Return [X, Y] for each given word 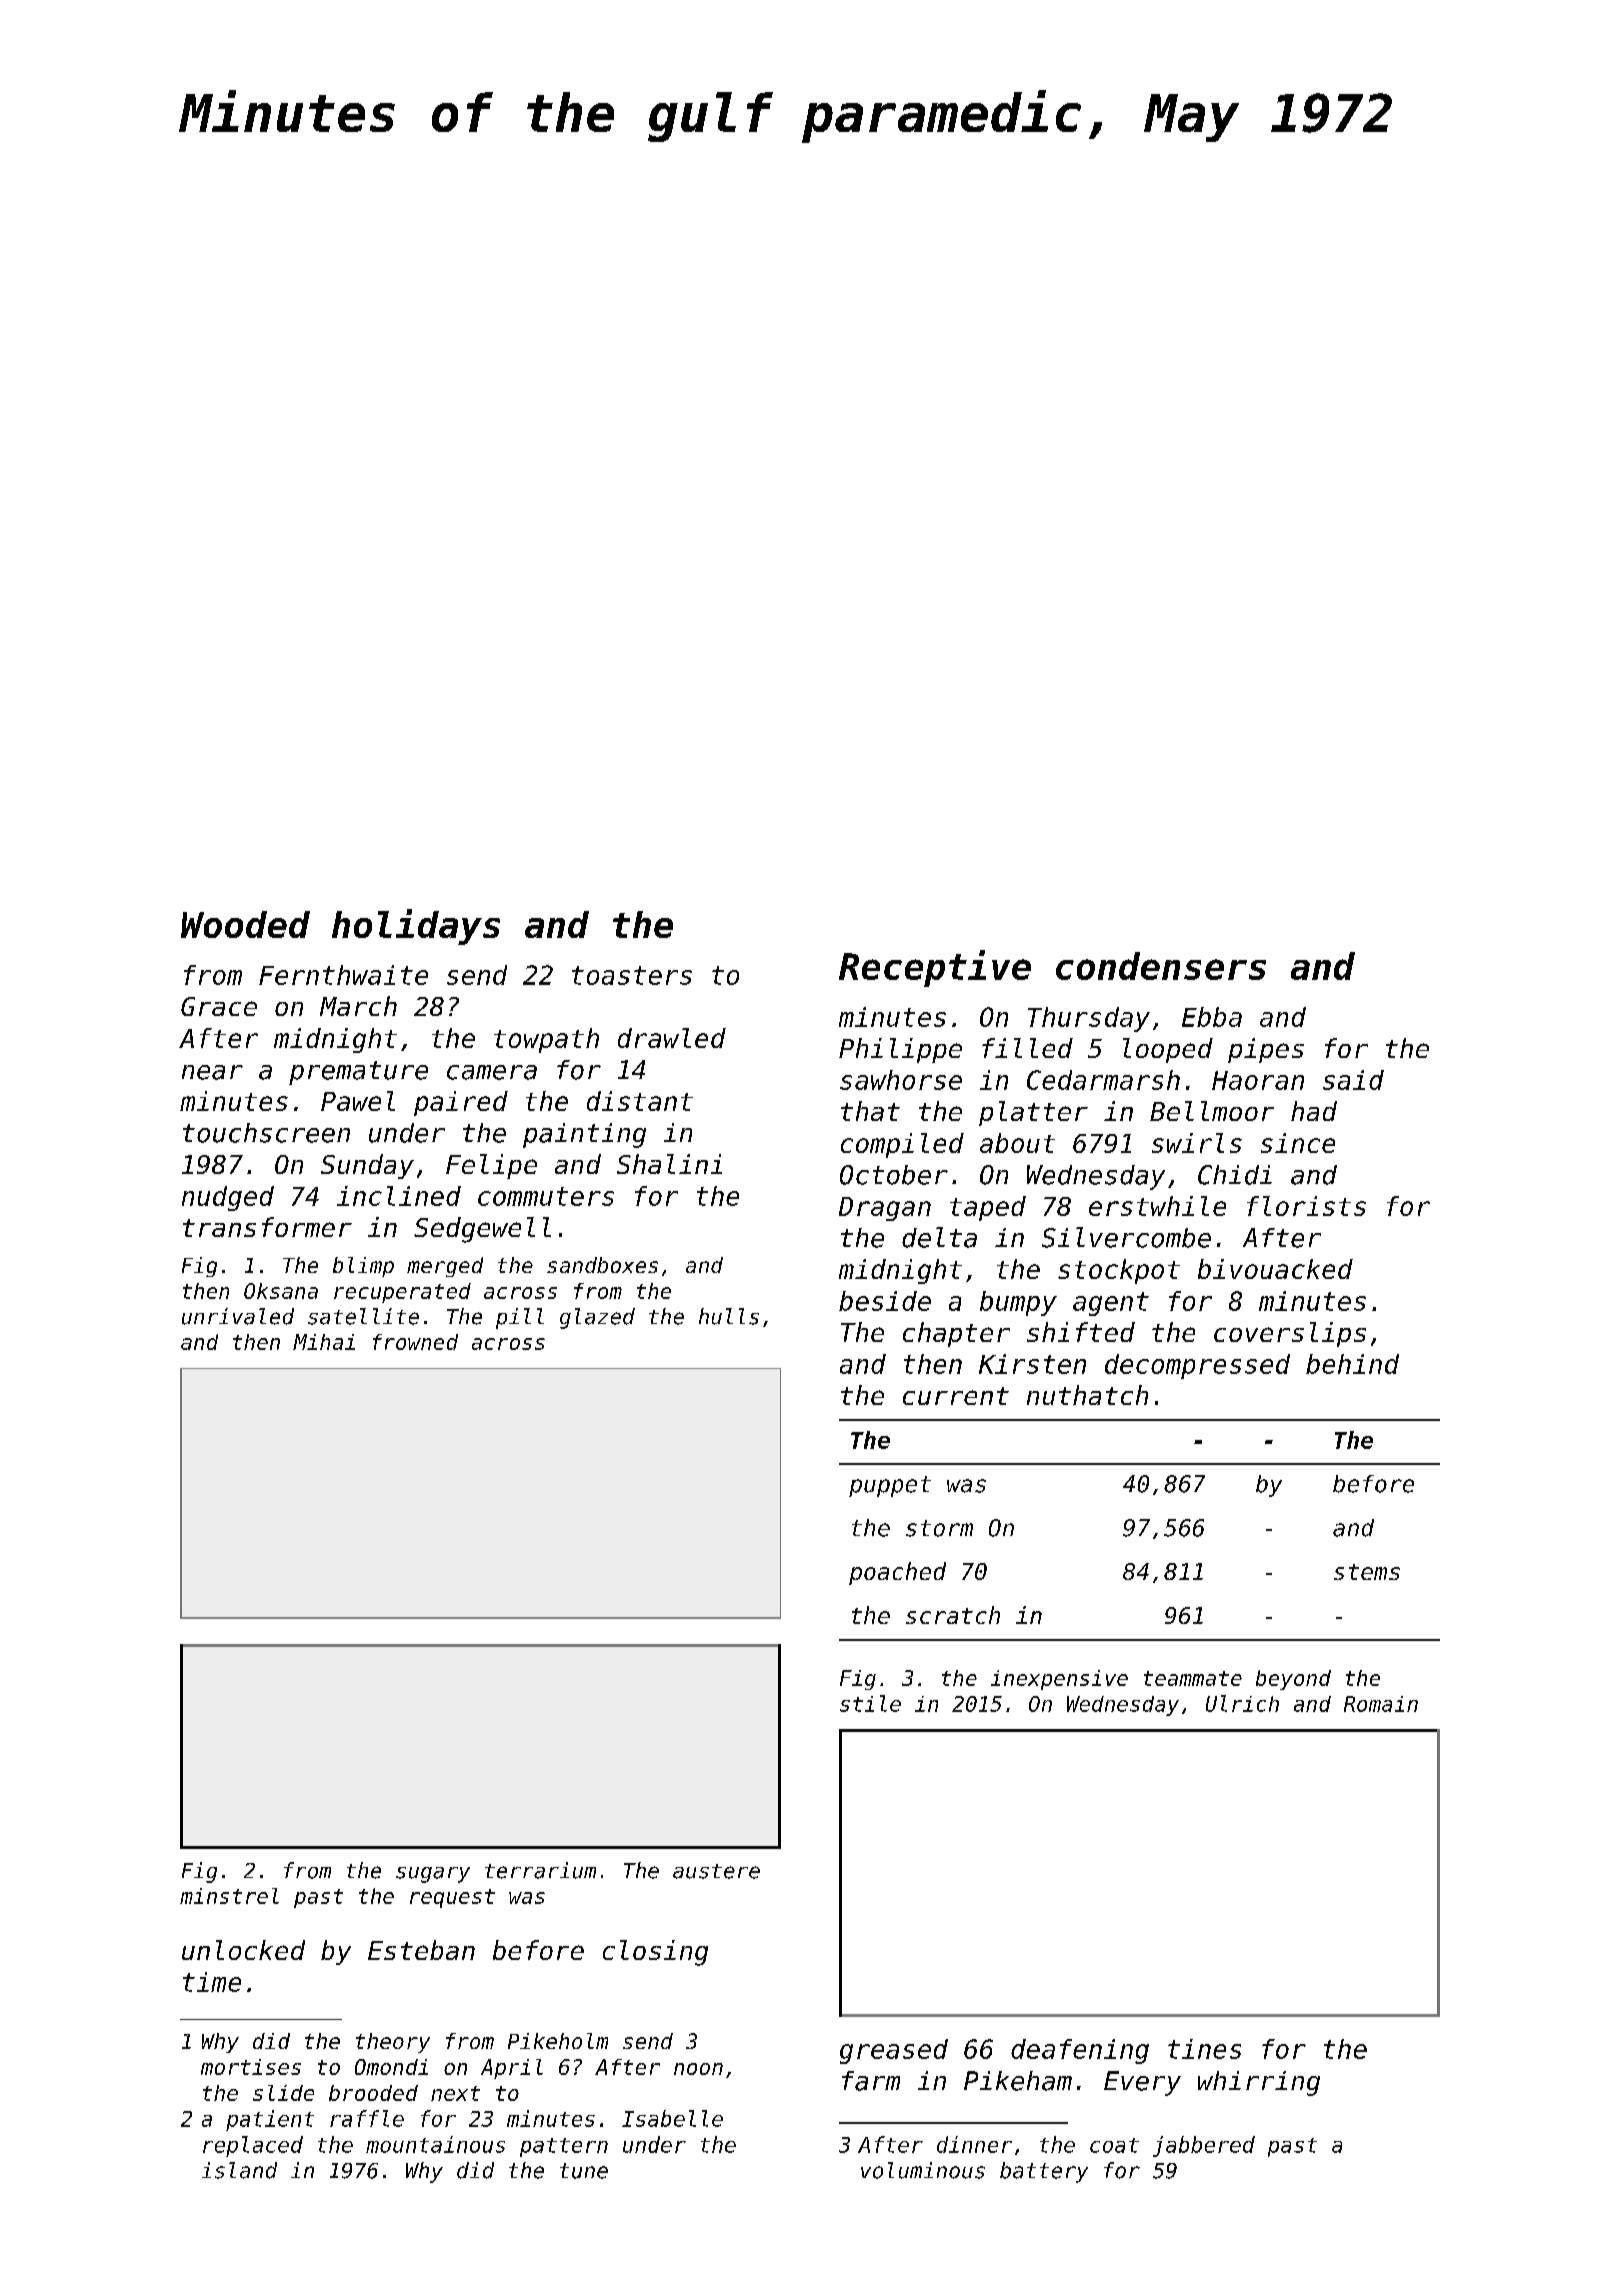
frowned [415, 1342]
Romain [1381, 1704]
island [239, 2170]
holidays [416, 927]
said [1353, 1080]
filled [1027, 1048]
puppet [890, 1486]
